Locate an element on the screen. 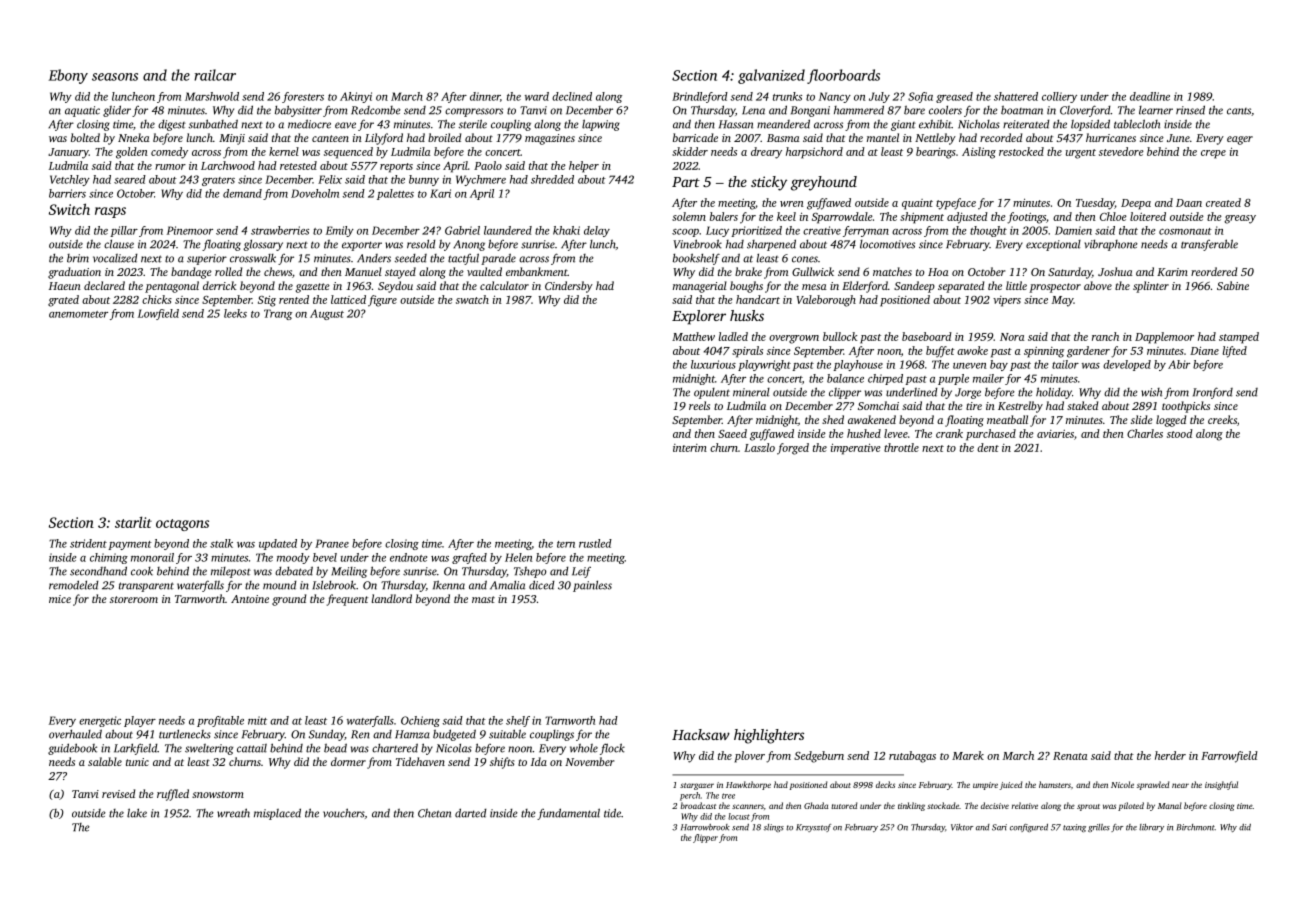 This screenshot has height=924, width=1308. Lowfield is located at coordinates (158, 314).
